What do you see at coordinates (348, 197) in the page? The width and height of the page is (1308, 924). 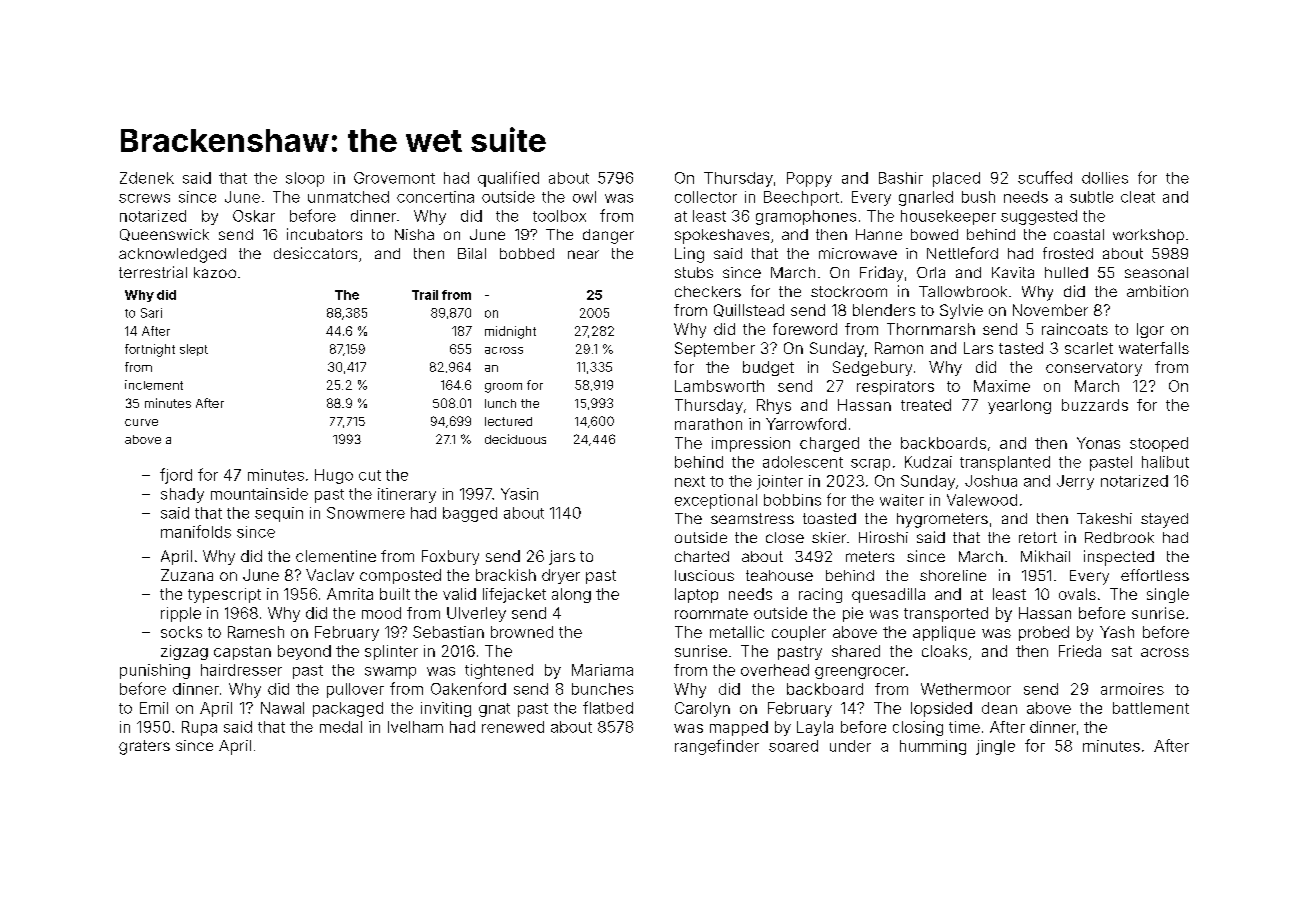 I see `unmatched` at bounding box center [348, 197].
